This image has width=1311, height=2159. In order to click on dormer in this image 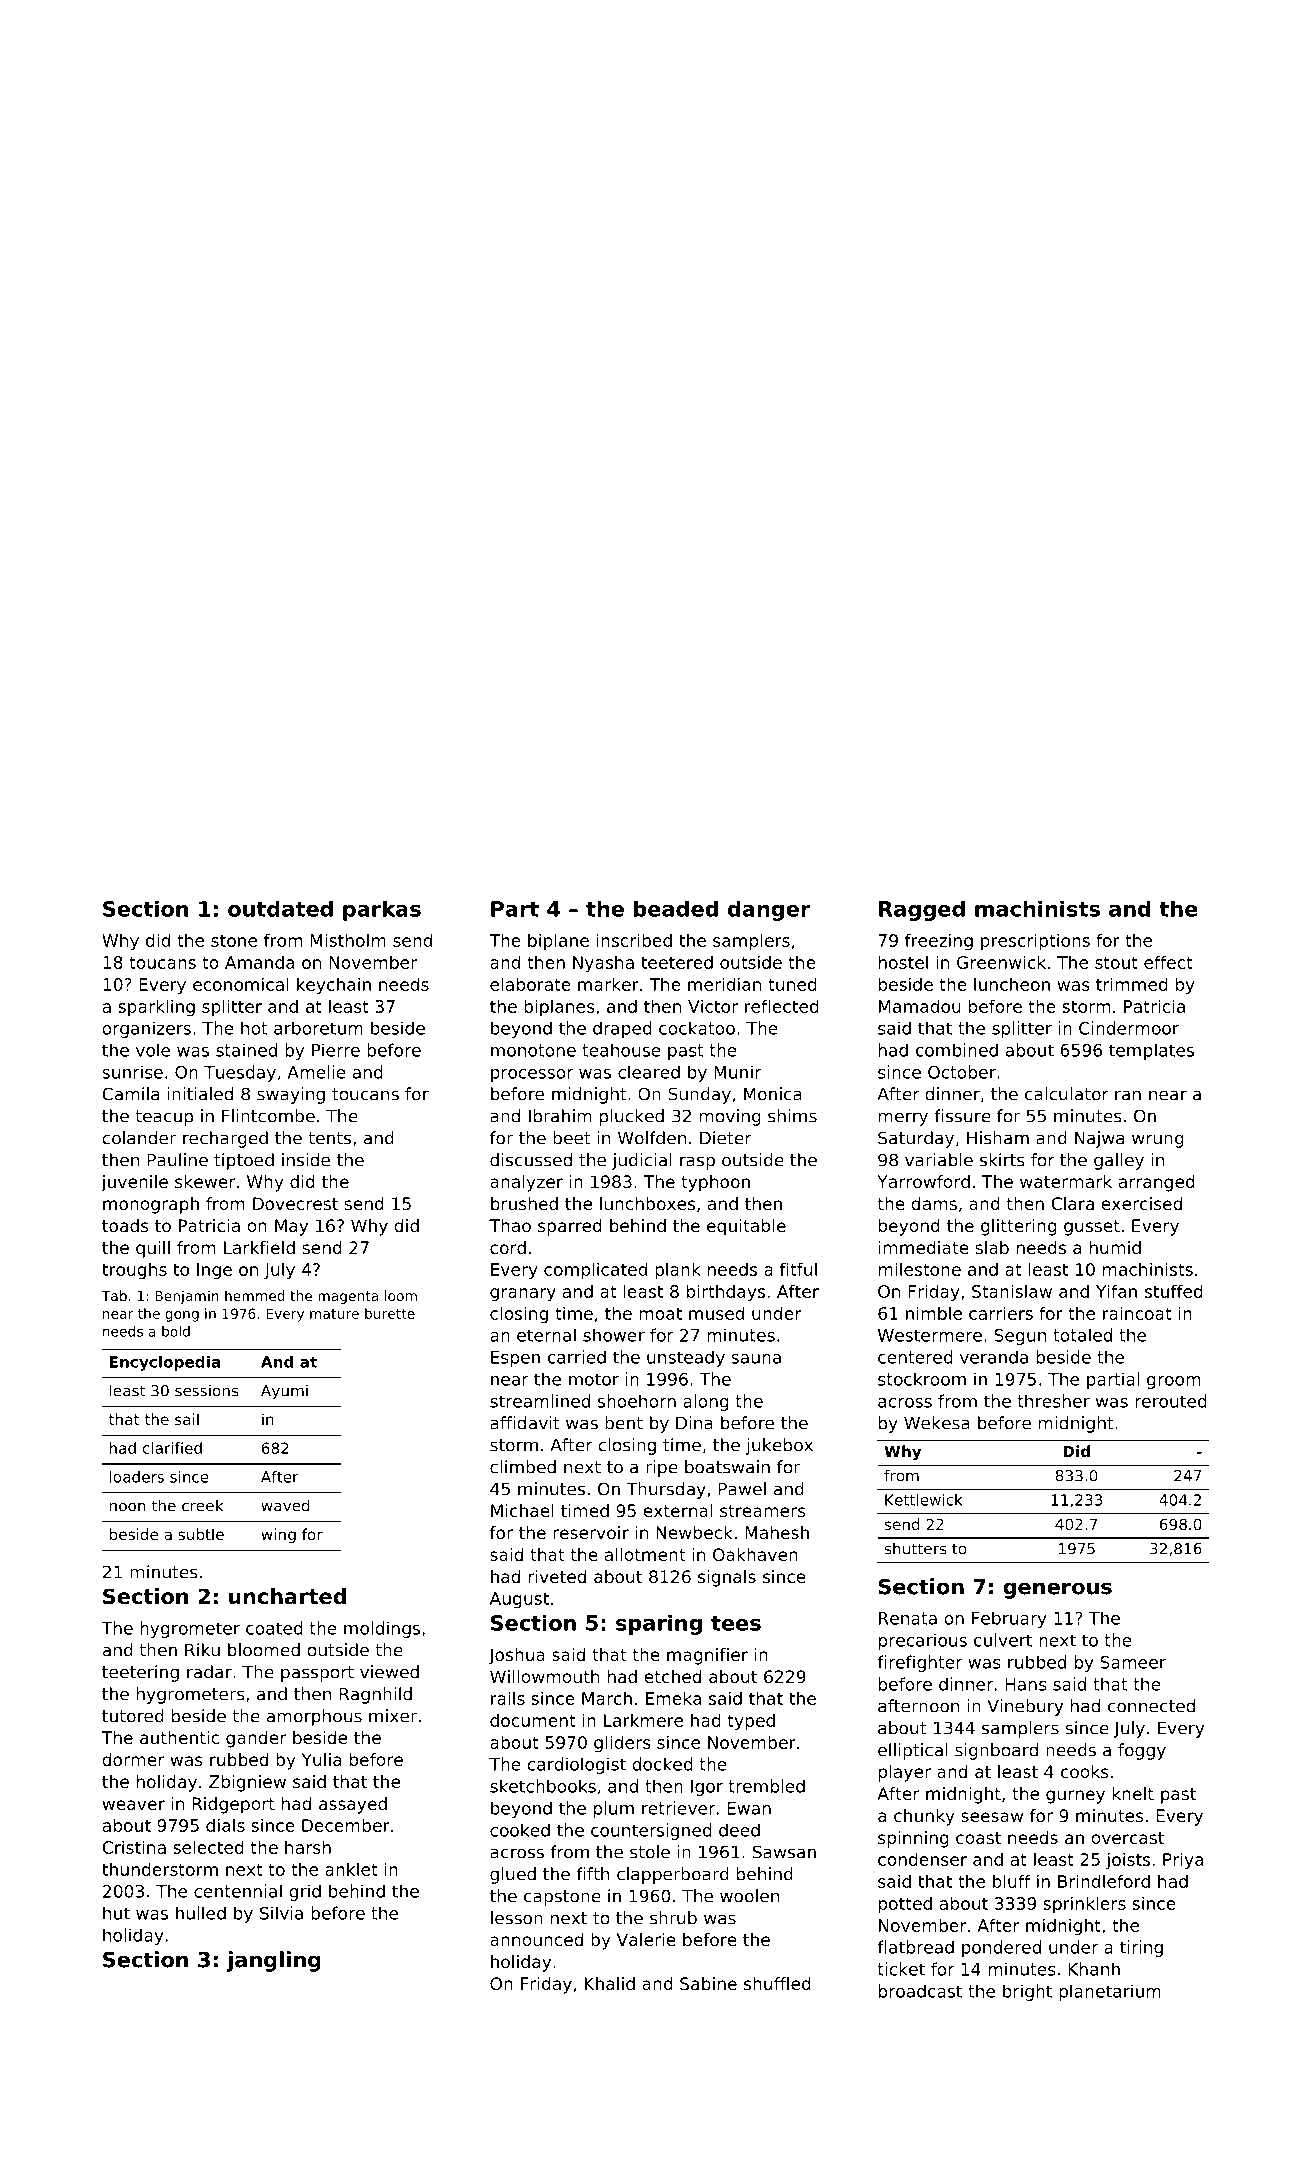, I will do `click(133, 1759)`.
